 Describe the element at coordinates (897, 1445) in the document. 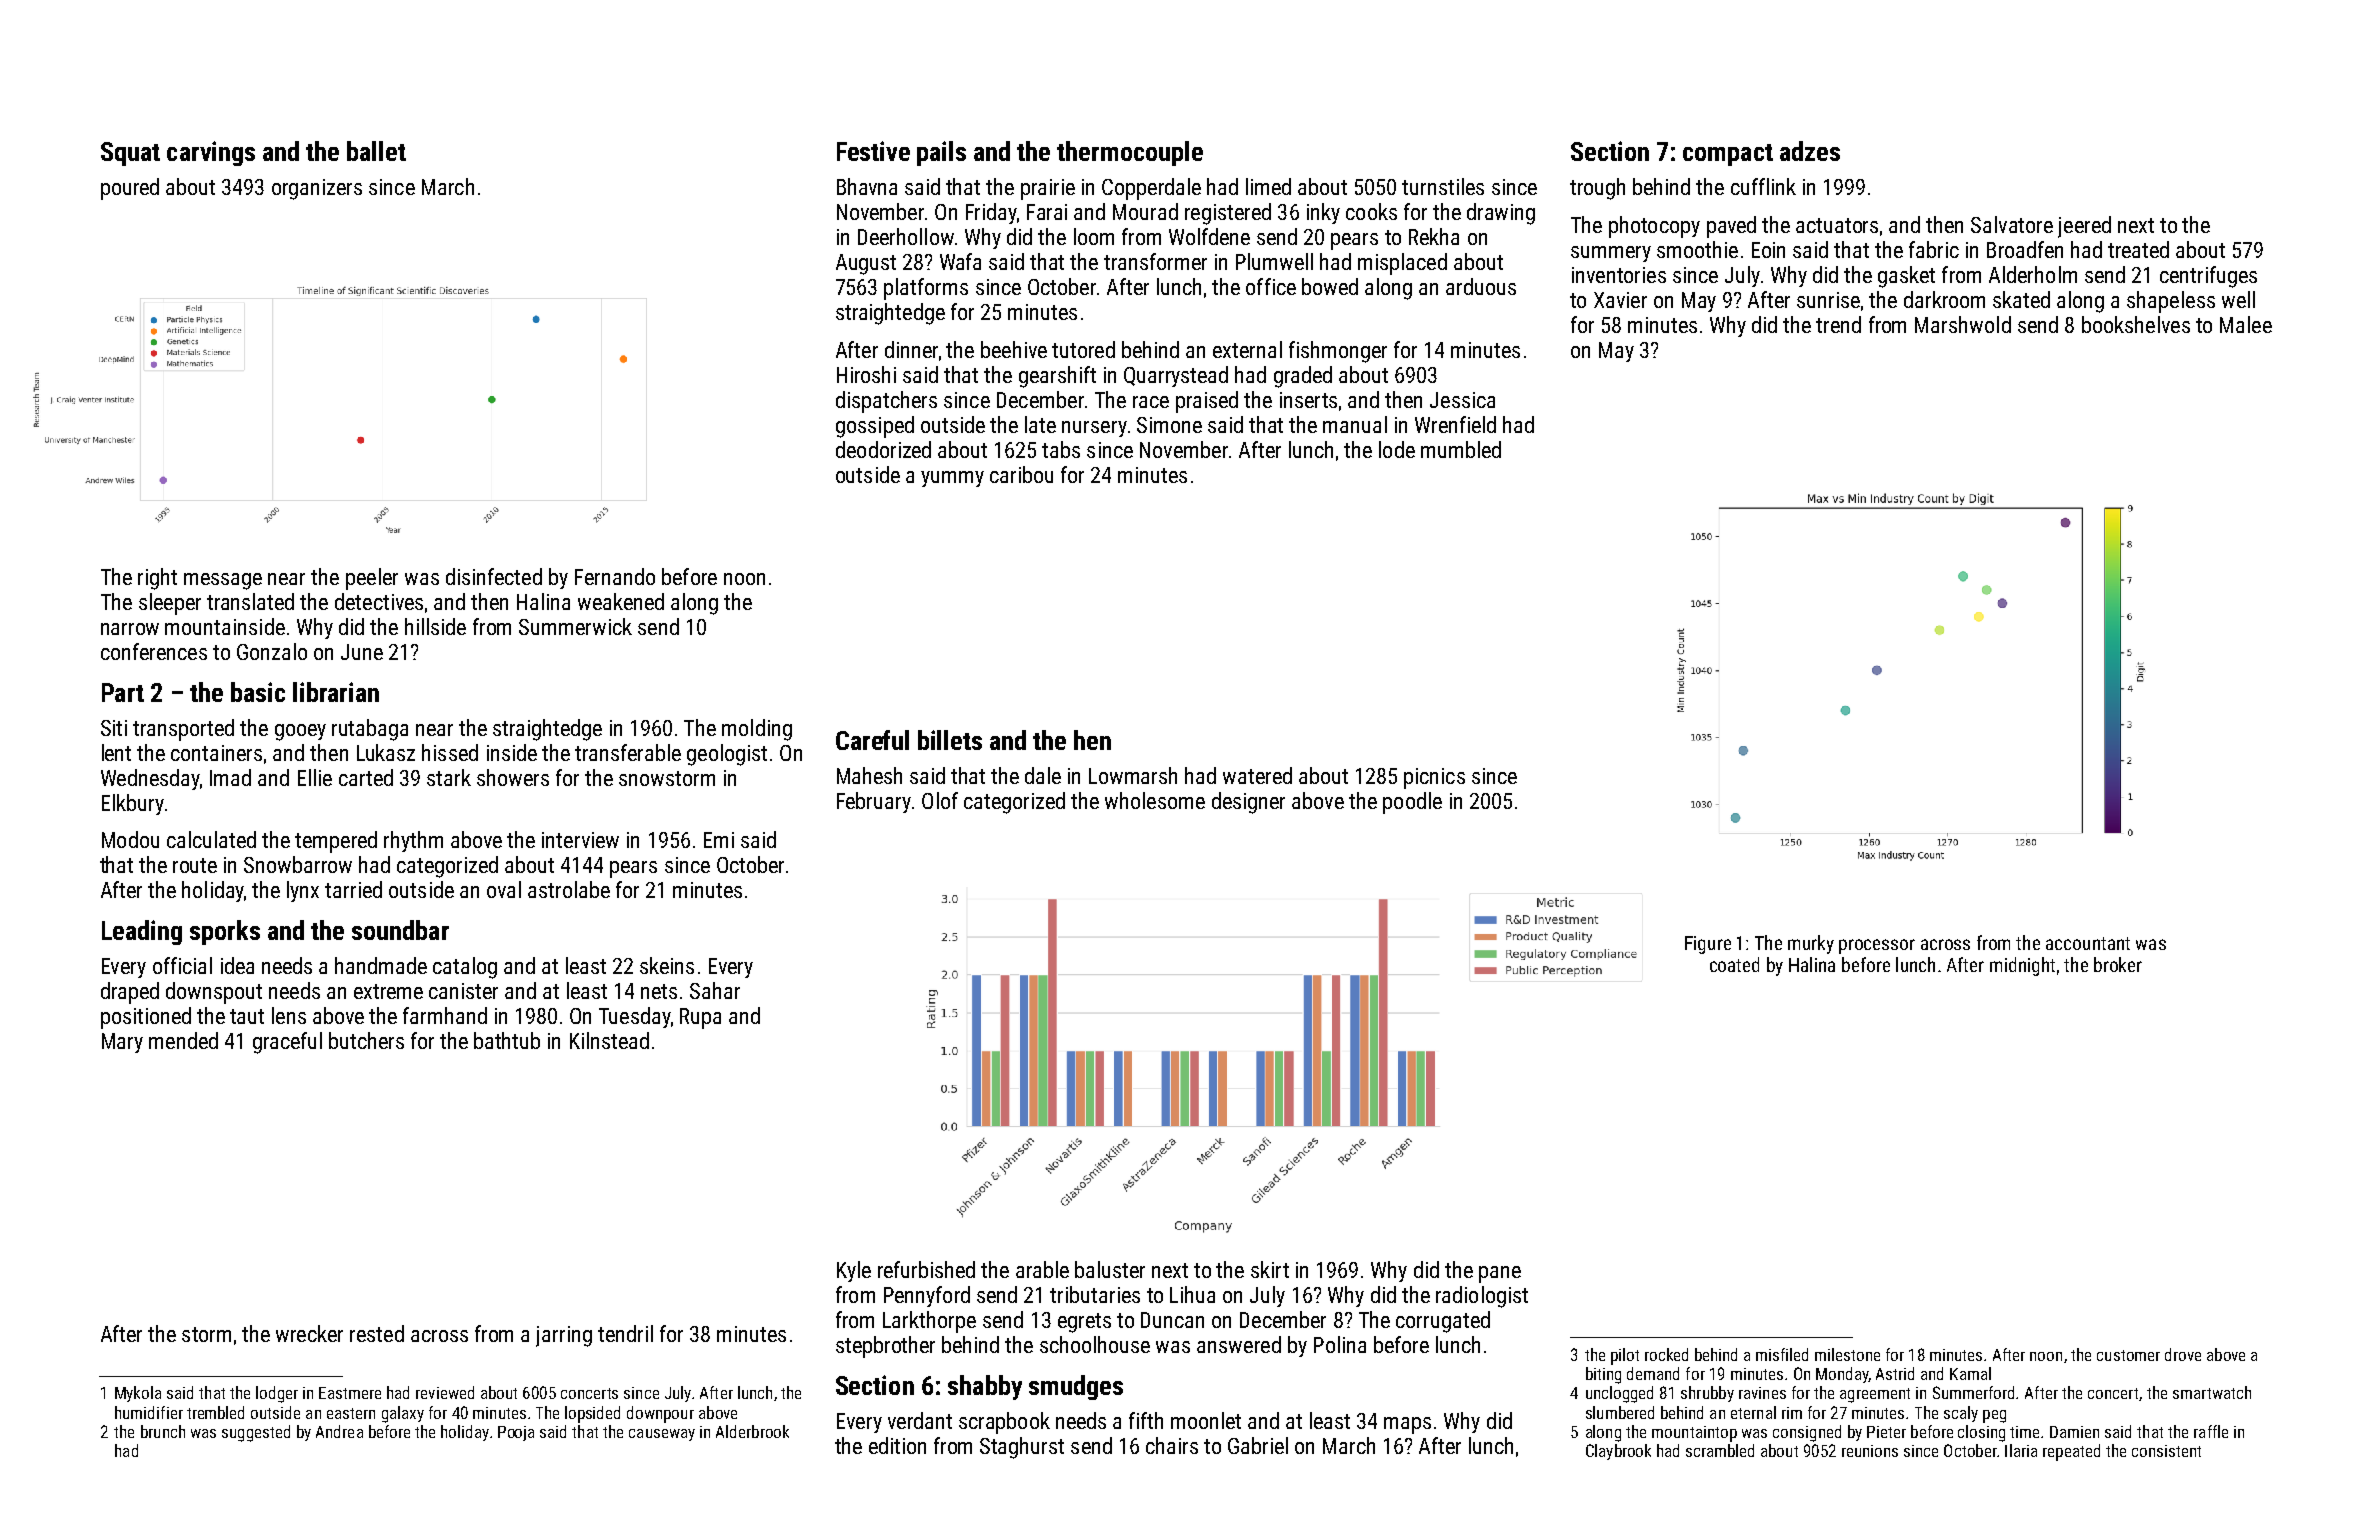

I see `edition` at that location.
